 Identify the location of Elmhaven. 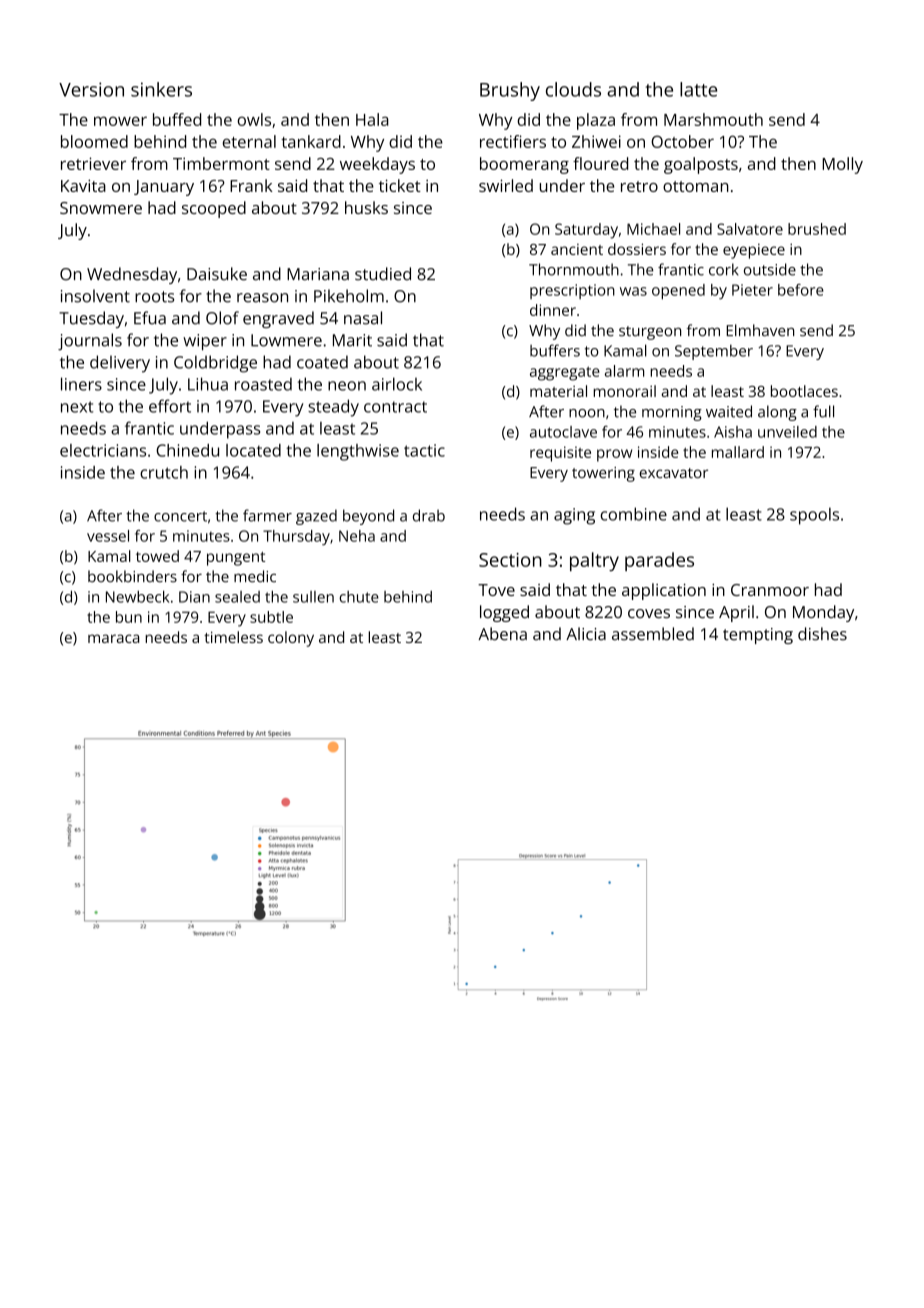
(760, 330).
